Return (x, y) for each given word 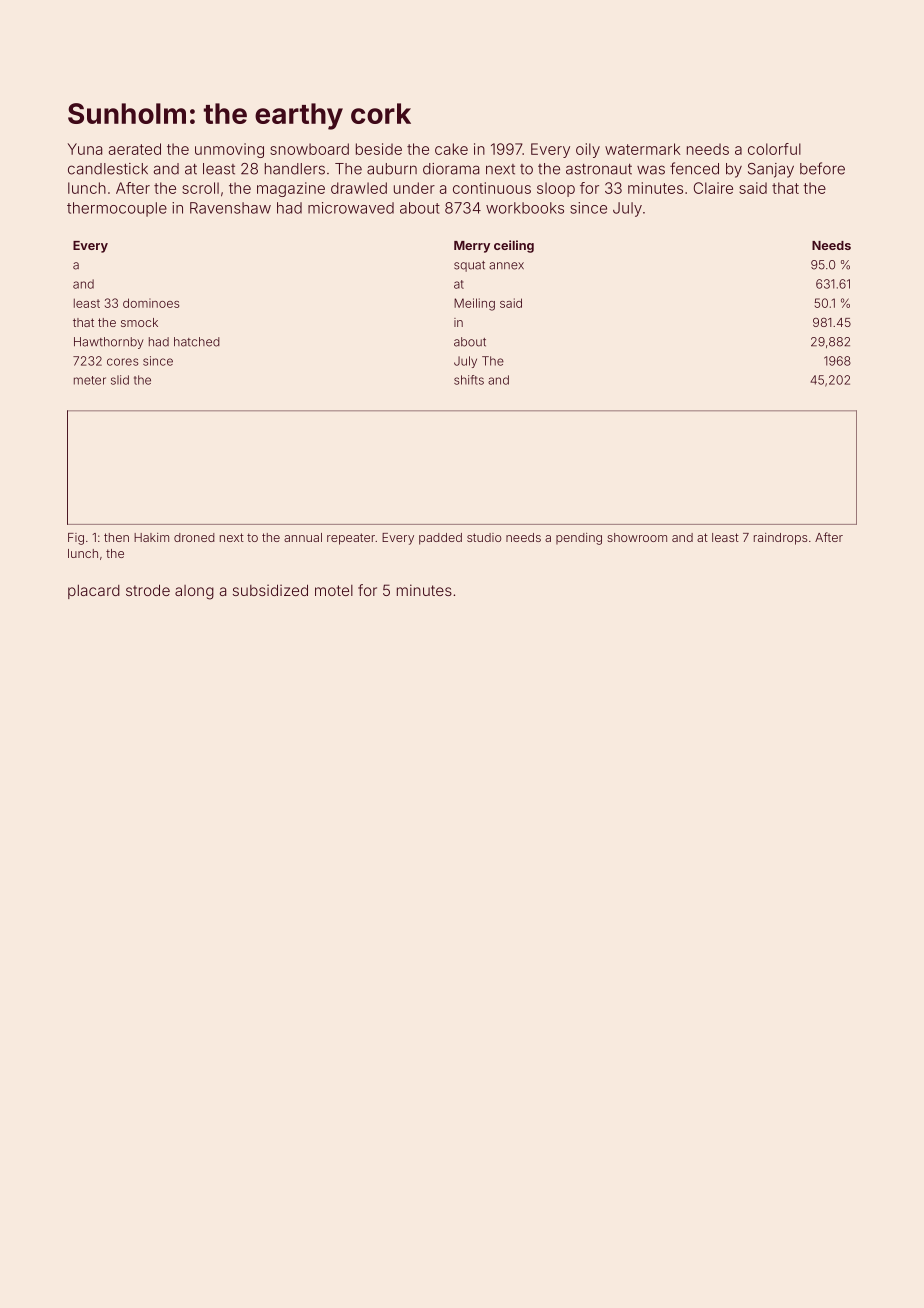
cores (123, 362)
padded (440, 539)
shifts (469, 380)
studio (484, 537)
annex (506, 266)
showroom (637, 537)
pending (579, 539)
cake (451, 149)
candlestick (108, 169)
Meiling (474, 304)
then (116, 537)
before (822, 168)
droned (194, 537)
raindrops (780, 539)
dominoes (151, 303)
